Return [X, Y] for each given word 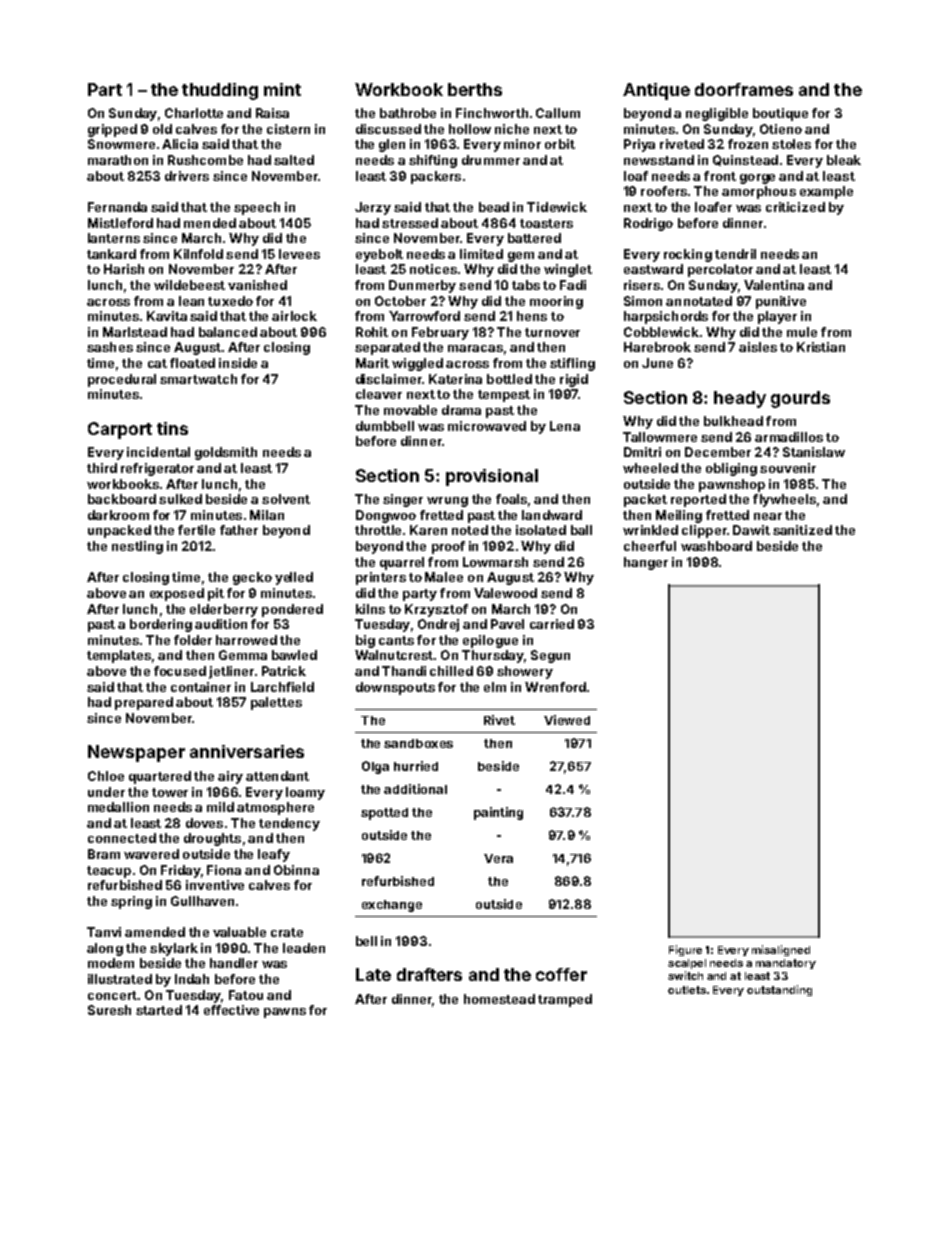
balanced [228, 332]
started [159, 1010]
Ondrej [438, 625]
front [720, 176]
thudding [220, 91]
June [657, 363]
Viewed [567, 720]
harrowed [246, 640]
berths [475, 89]
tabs [526, 285]
